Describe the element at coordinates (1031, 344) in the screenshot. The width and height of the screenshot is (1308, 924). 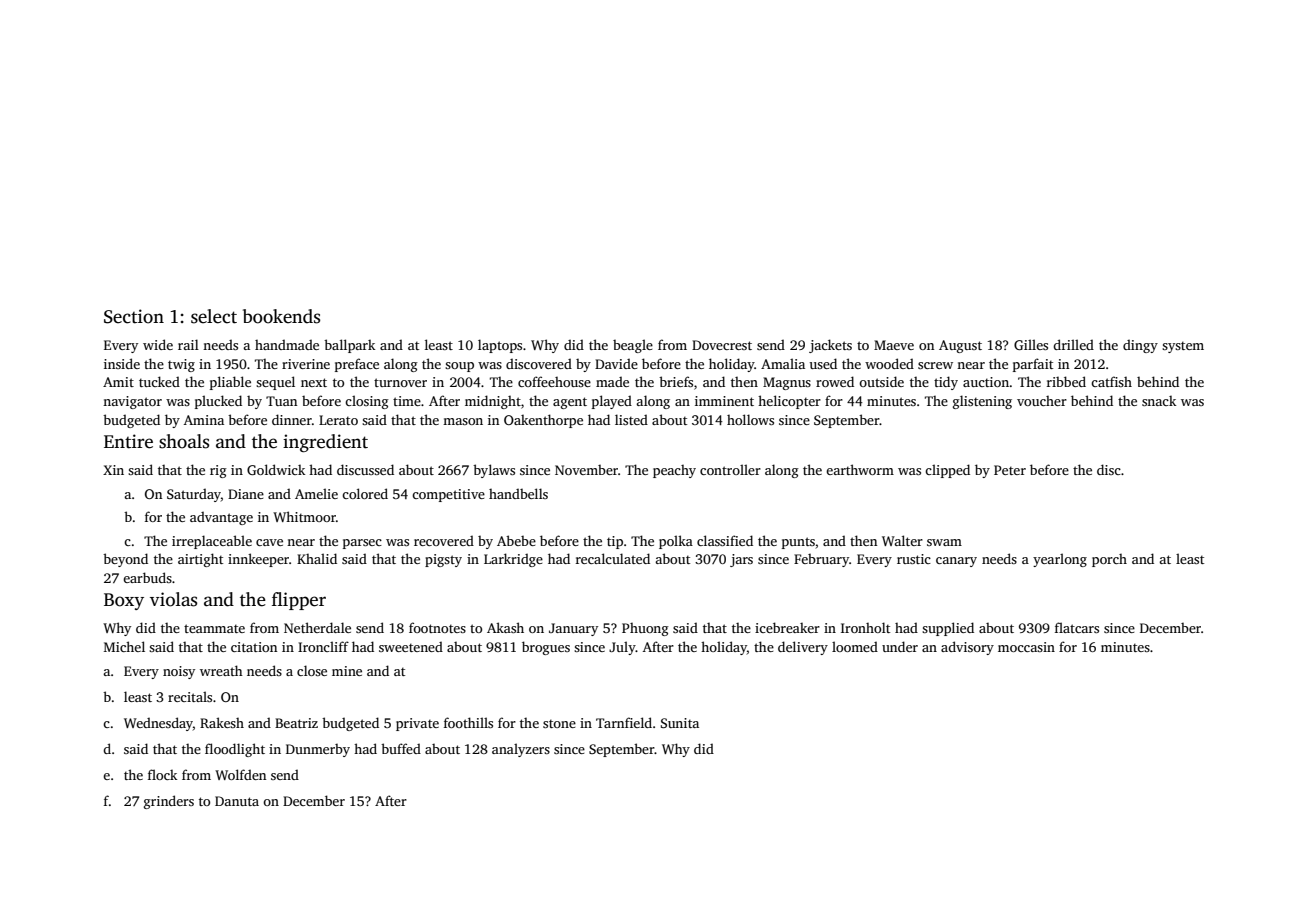
I see `Gilles` at that location.
